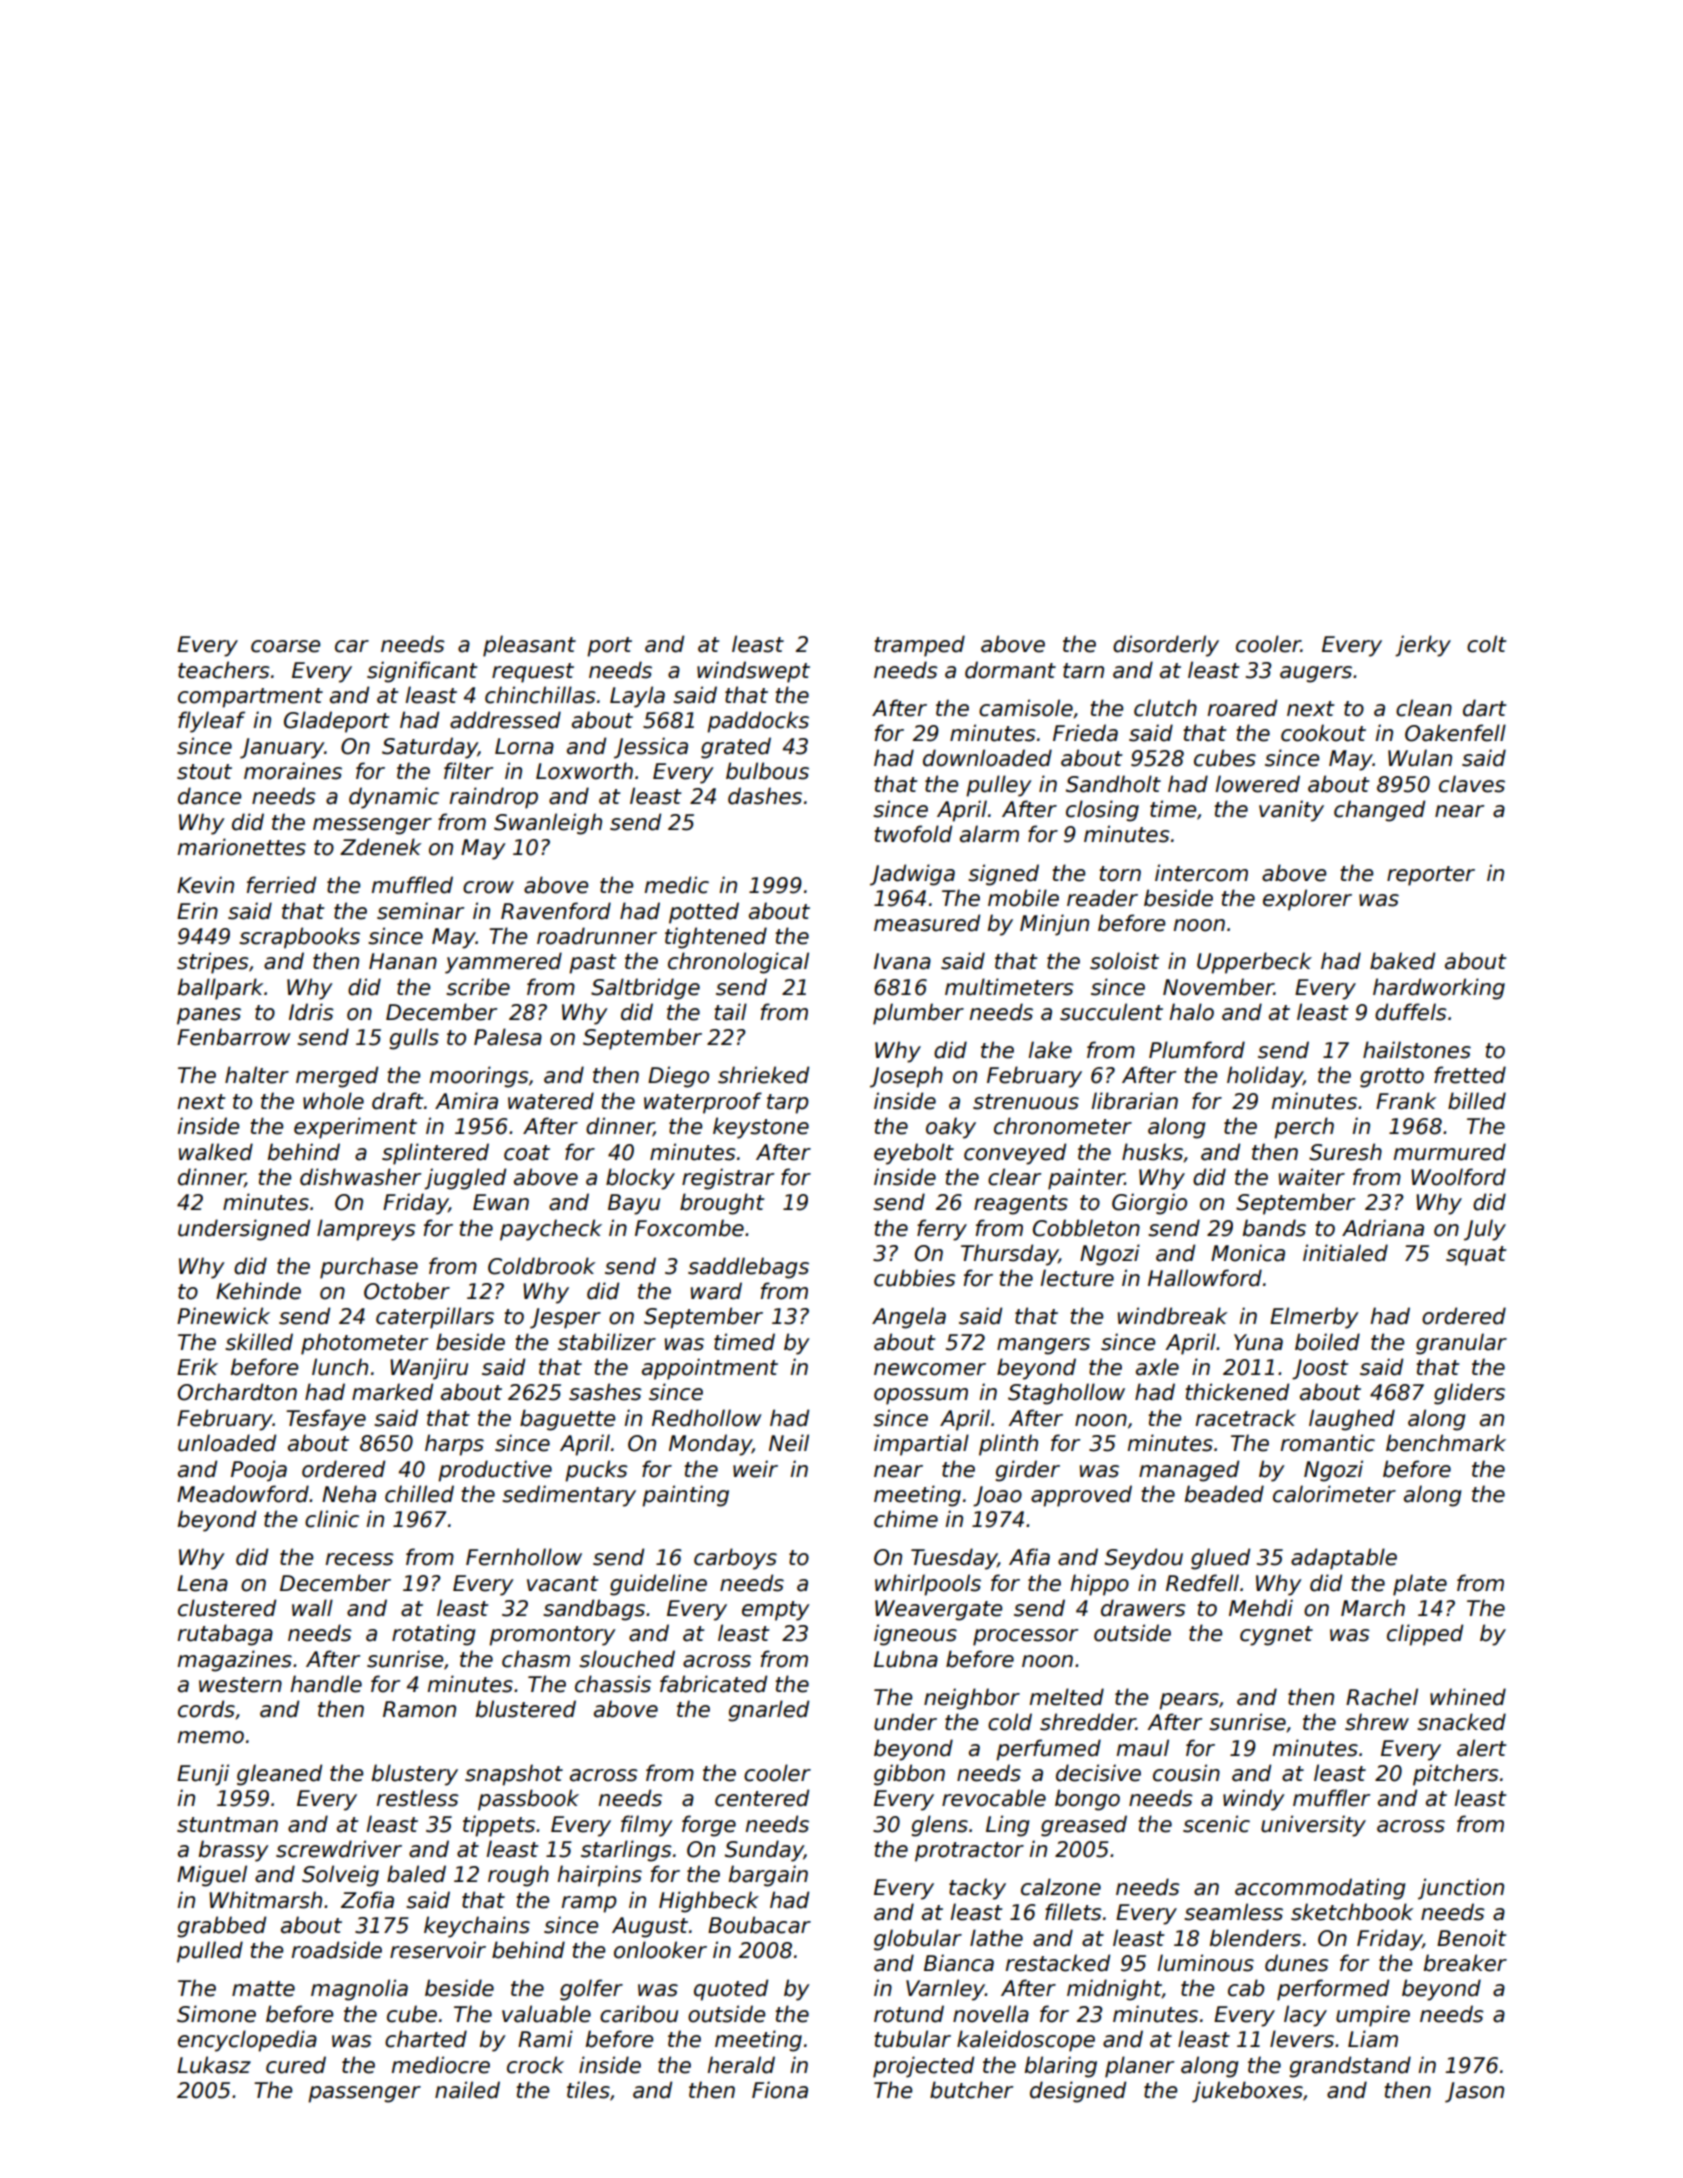  Describe the element at coordinates (285, 646) in the page. I see `coarse` at that location.
